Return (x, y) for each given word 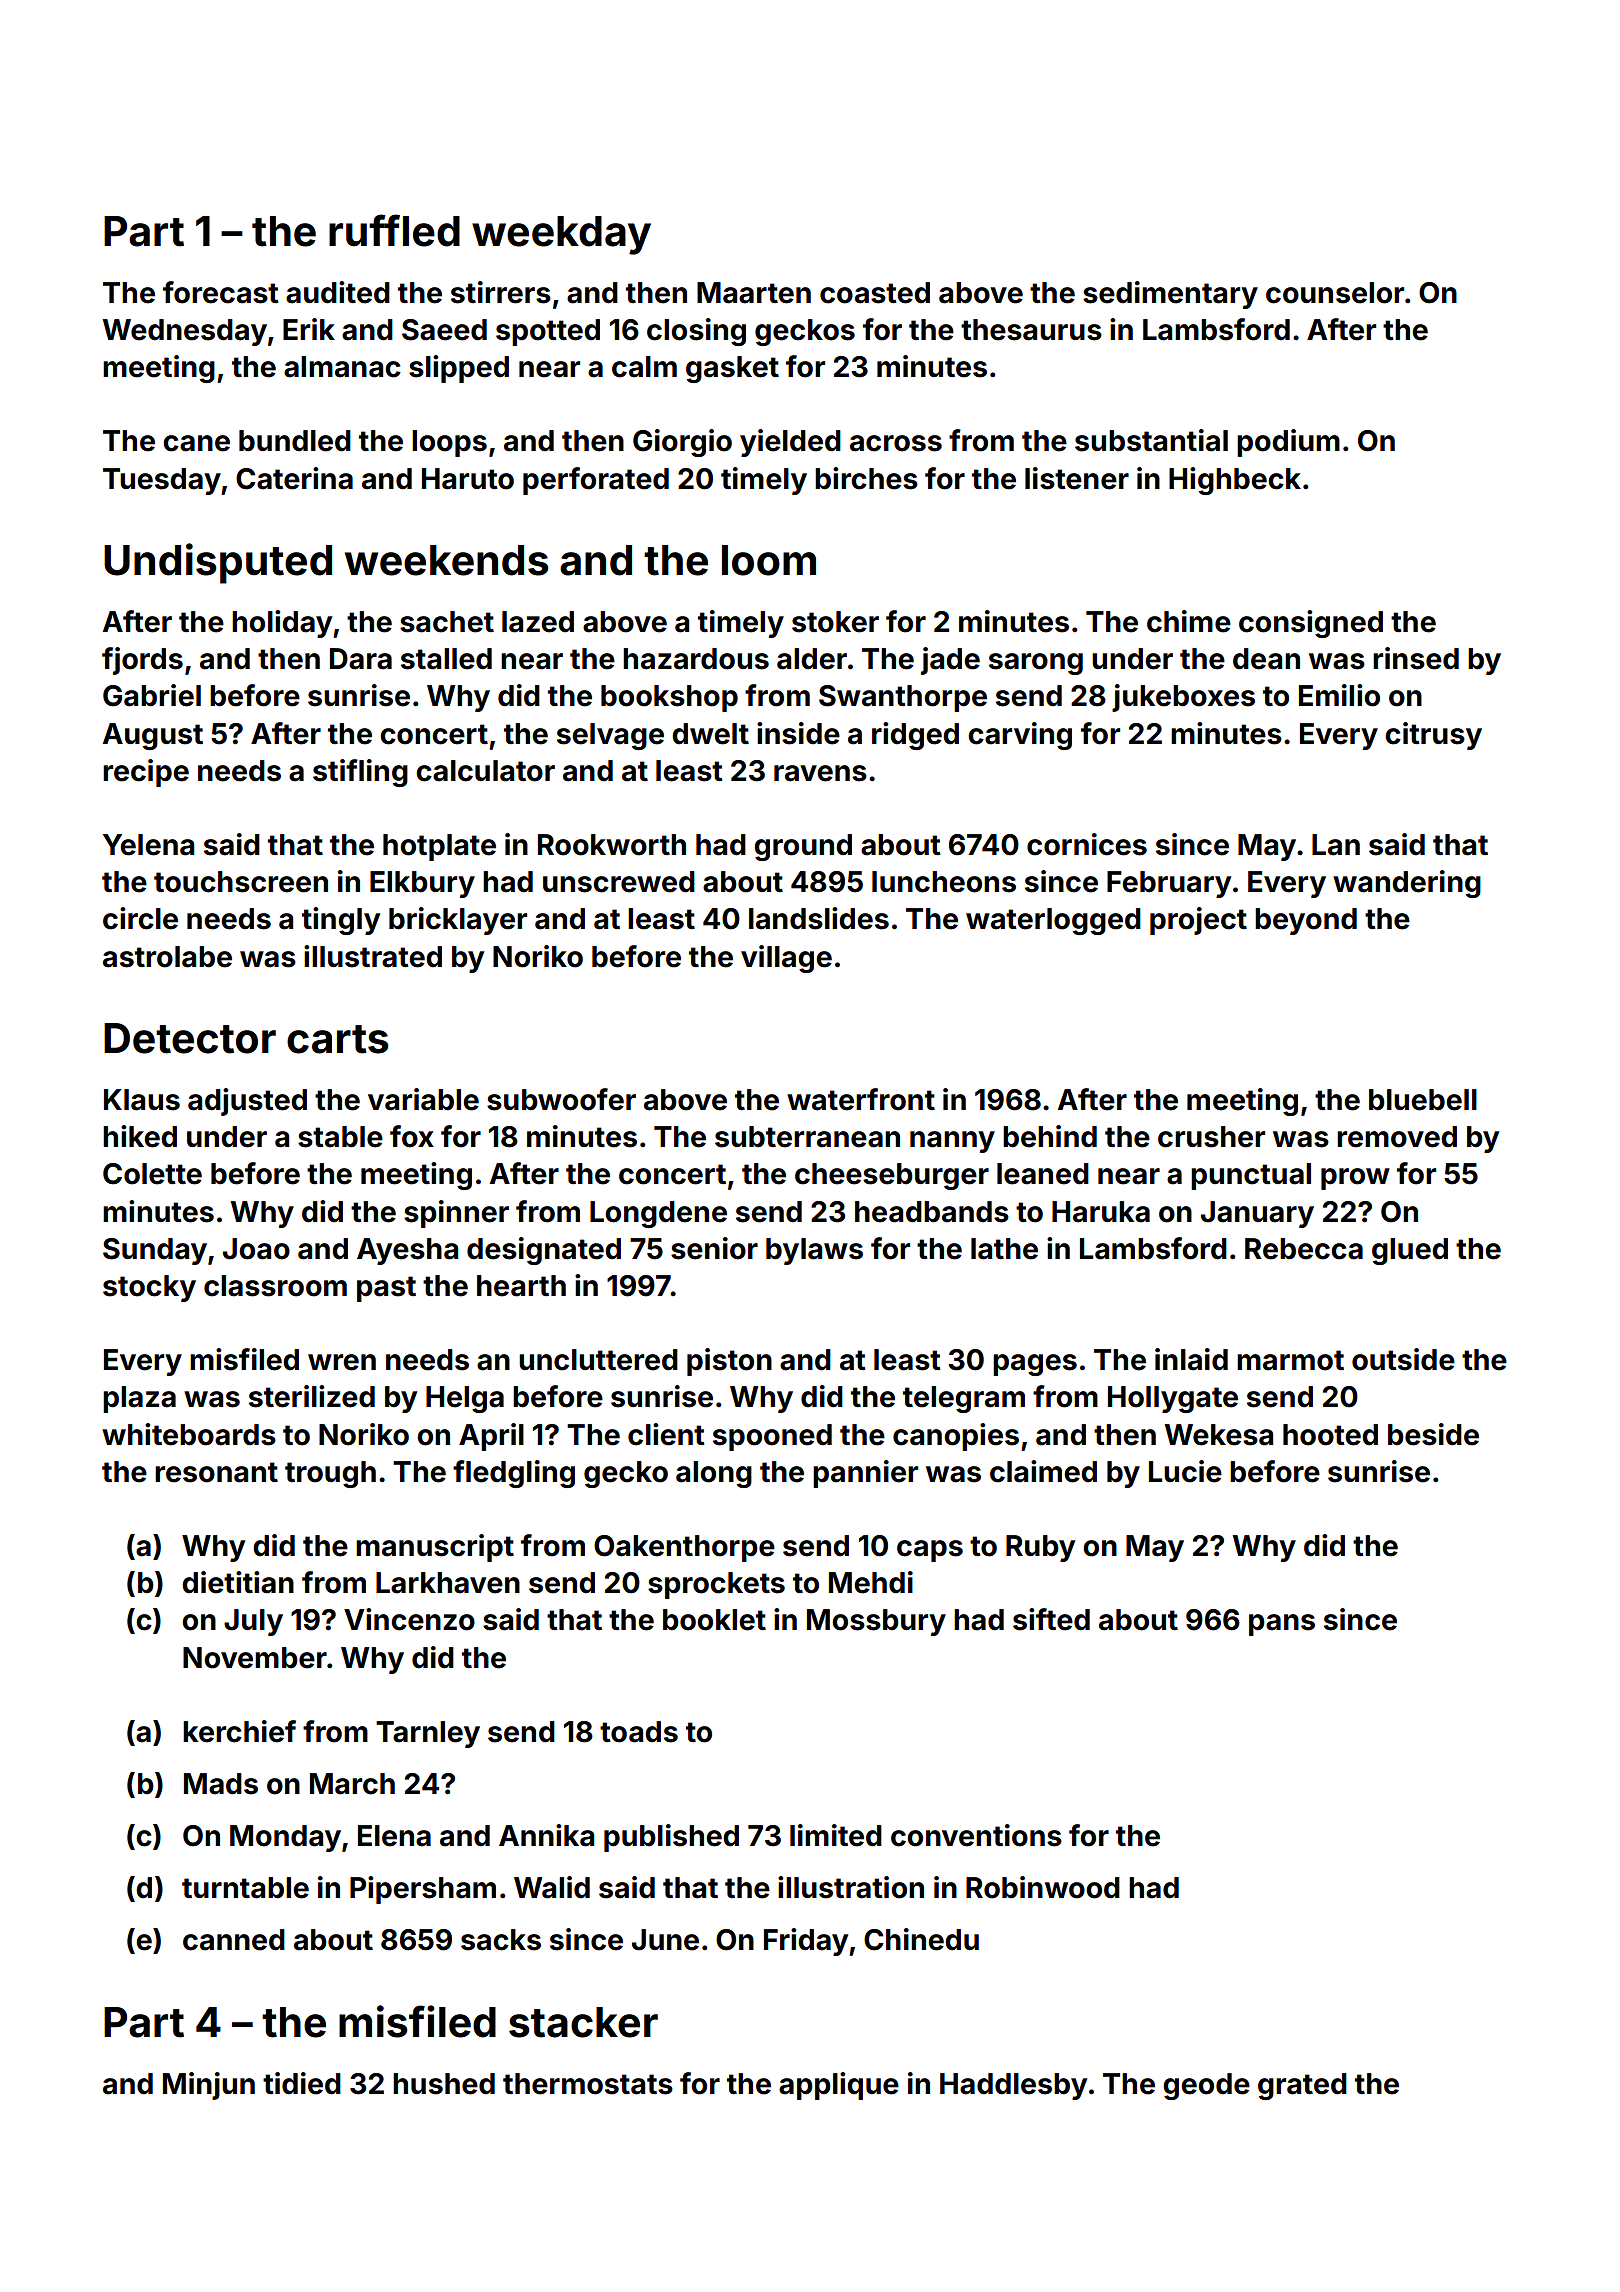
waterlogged (1053, 921)
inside (798, 733)
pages (1035, 1365)
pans (1282, 1625)
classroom (275, 1286)
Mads (221, 1784)
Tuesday (162, 481)
